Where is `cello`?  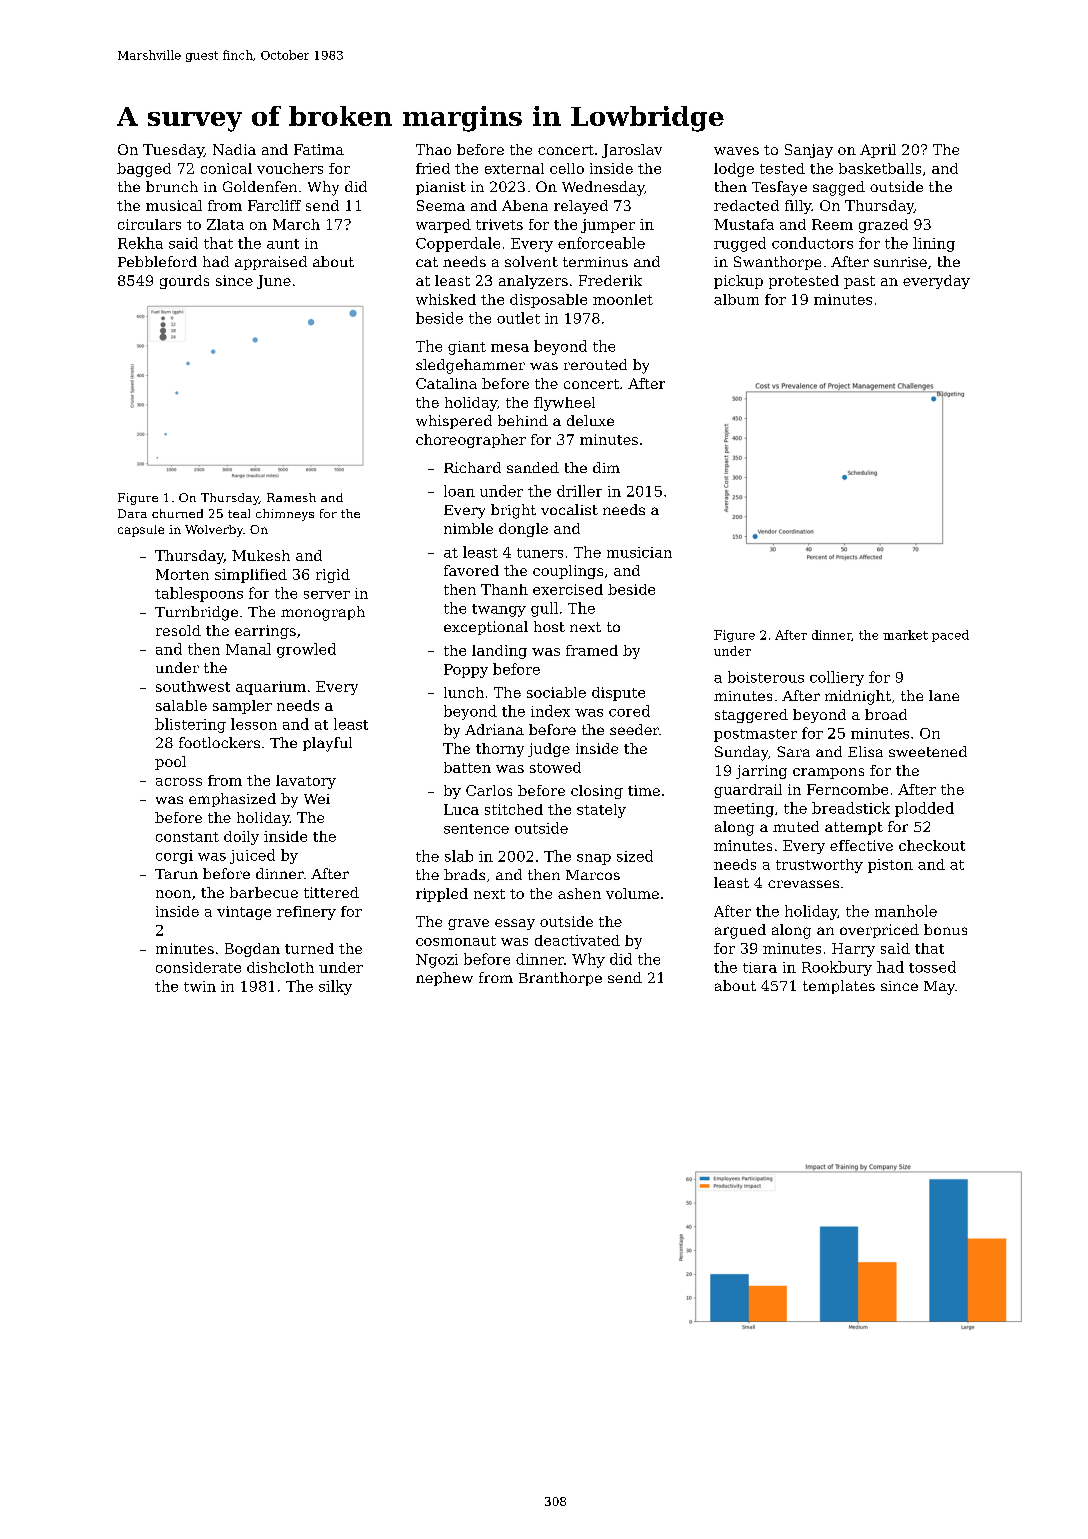
cello is located at coordinates (567, 168).
